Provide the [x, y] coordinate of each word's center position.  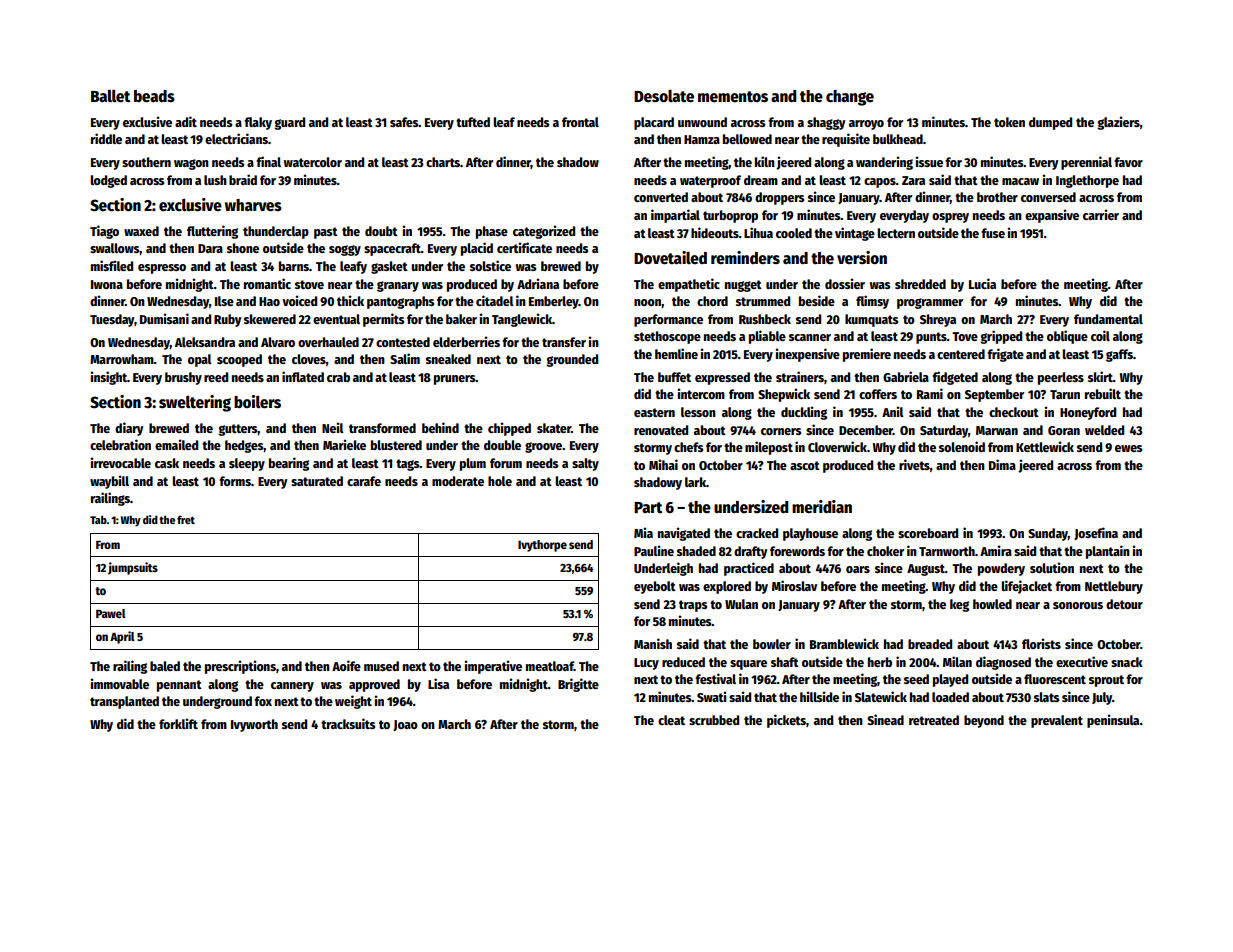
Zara [913, 180]
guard [289, 123]
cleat [671, 720]
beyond [984, 721]
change [850, 98]
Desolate [664, 96]
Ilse [224, 301]
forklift [178, 723]
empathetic [689, 285]
